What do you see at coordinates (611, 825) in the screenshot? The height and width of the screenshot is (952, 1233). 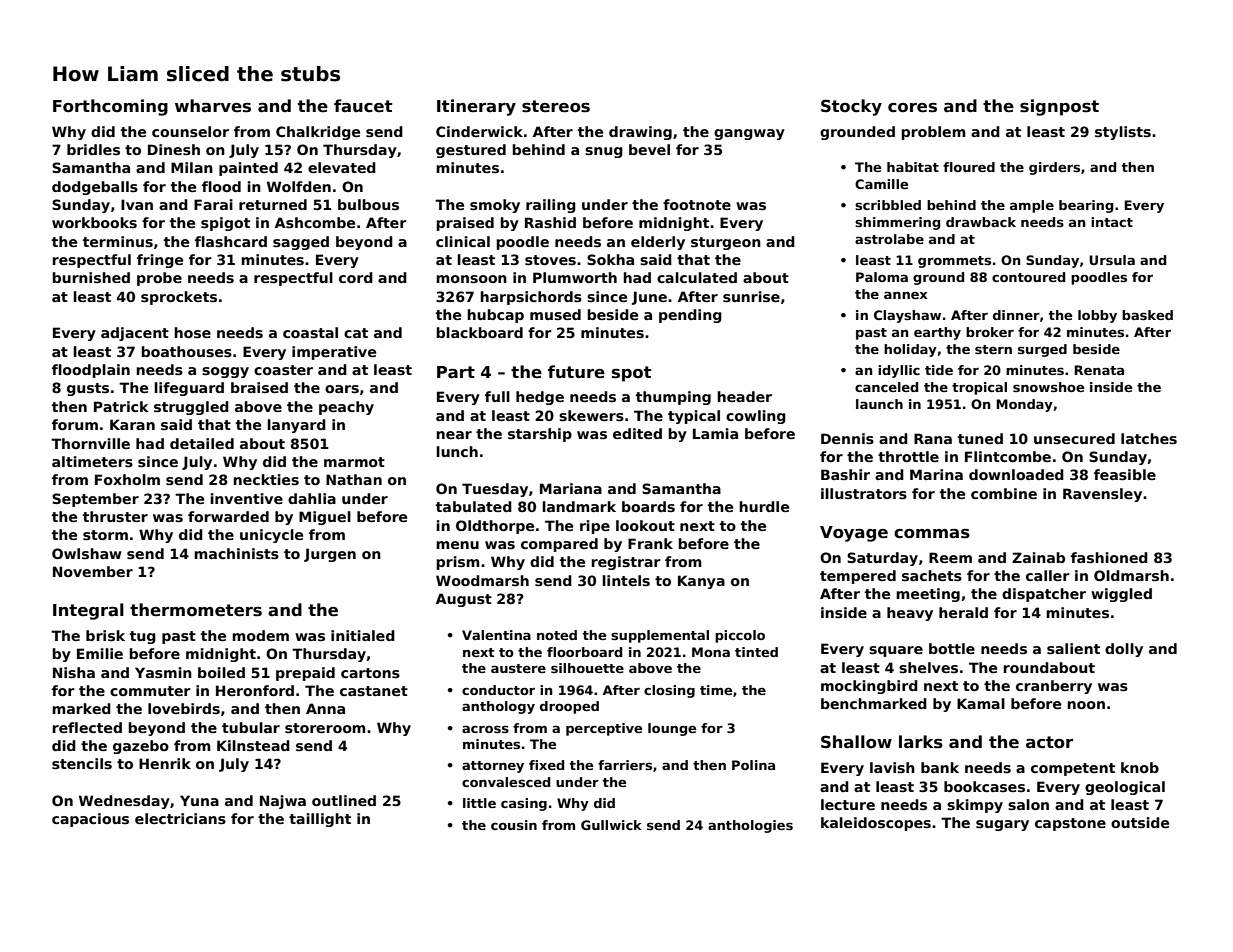 I see `Gullwick` at bounding box center [611, 825].
